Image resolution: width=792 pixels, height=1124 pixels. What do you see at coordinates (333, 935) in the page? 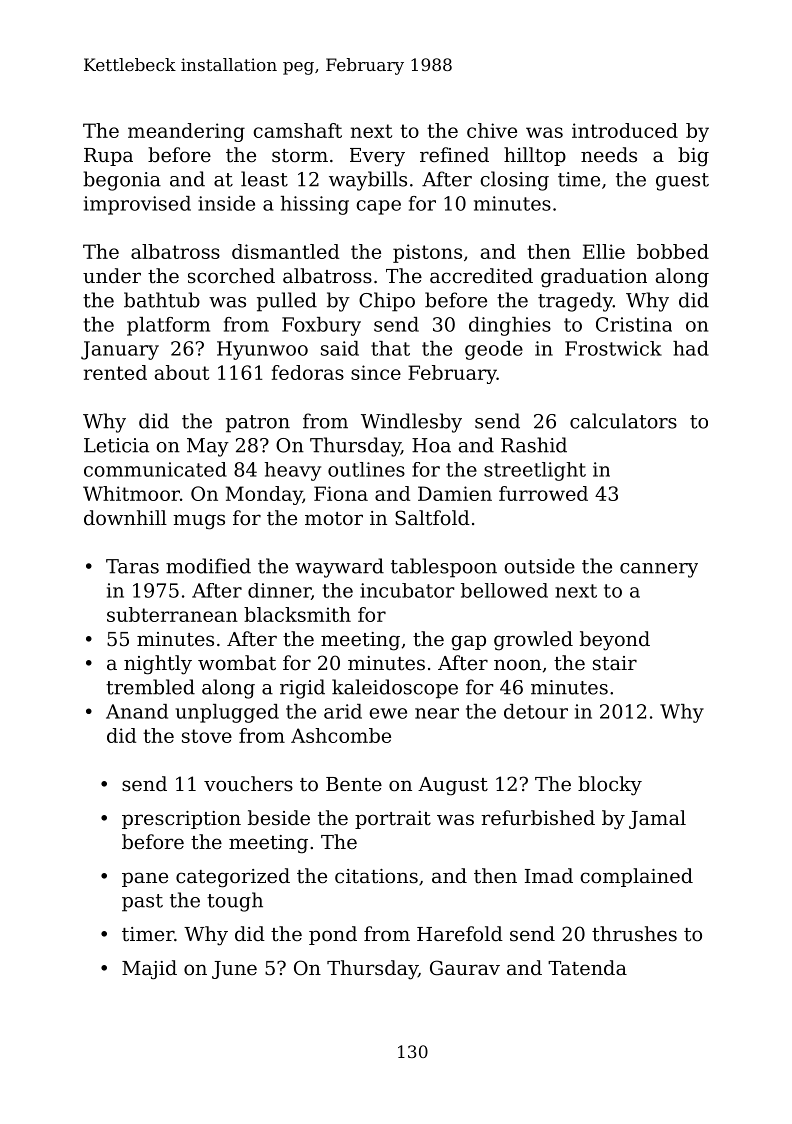
I see `pond` at bounding box center [333, 935].
